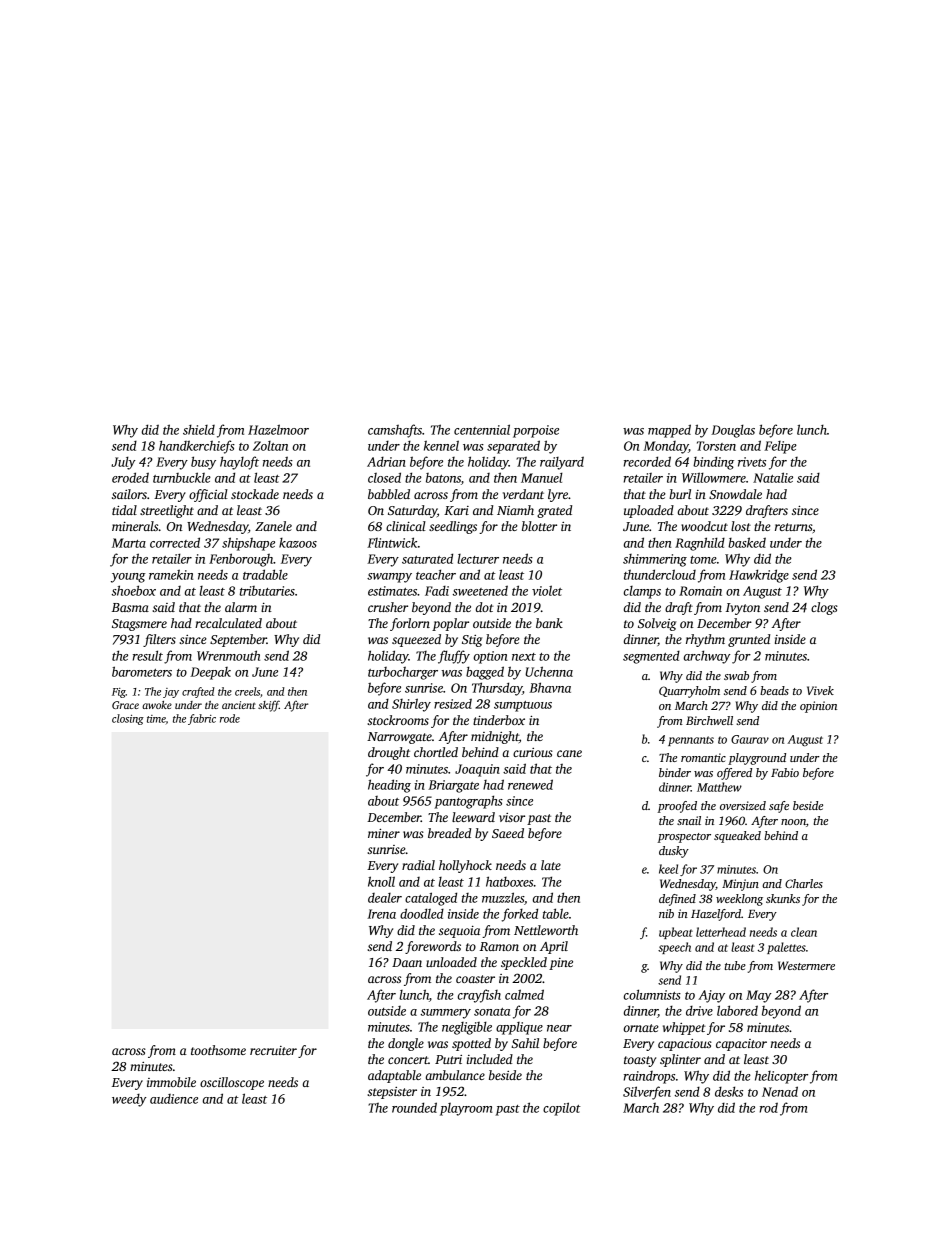 The width and height of the document is (952, 1233). Describe the element at coordinates (733, 431) in the document. I see `Douglas` at that location.
